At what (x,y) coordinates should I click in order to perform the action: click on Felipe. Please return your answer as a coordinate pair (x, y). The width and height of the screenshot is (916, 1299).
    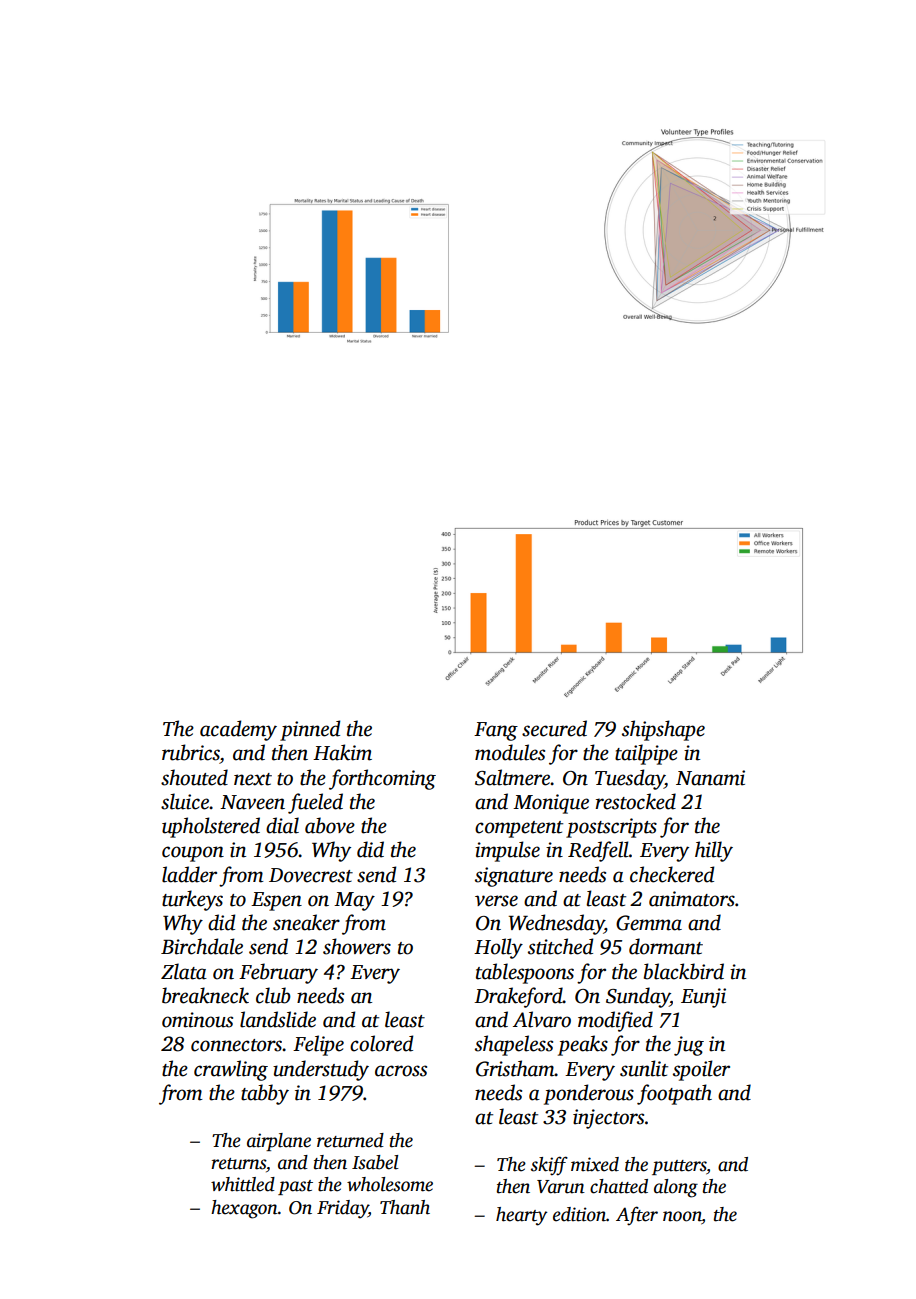
    Looking at the image, I should click on (318, 1045).
